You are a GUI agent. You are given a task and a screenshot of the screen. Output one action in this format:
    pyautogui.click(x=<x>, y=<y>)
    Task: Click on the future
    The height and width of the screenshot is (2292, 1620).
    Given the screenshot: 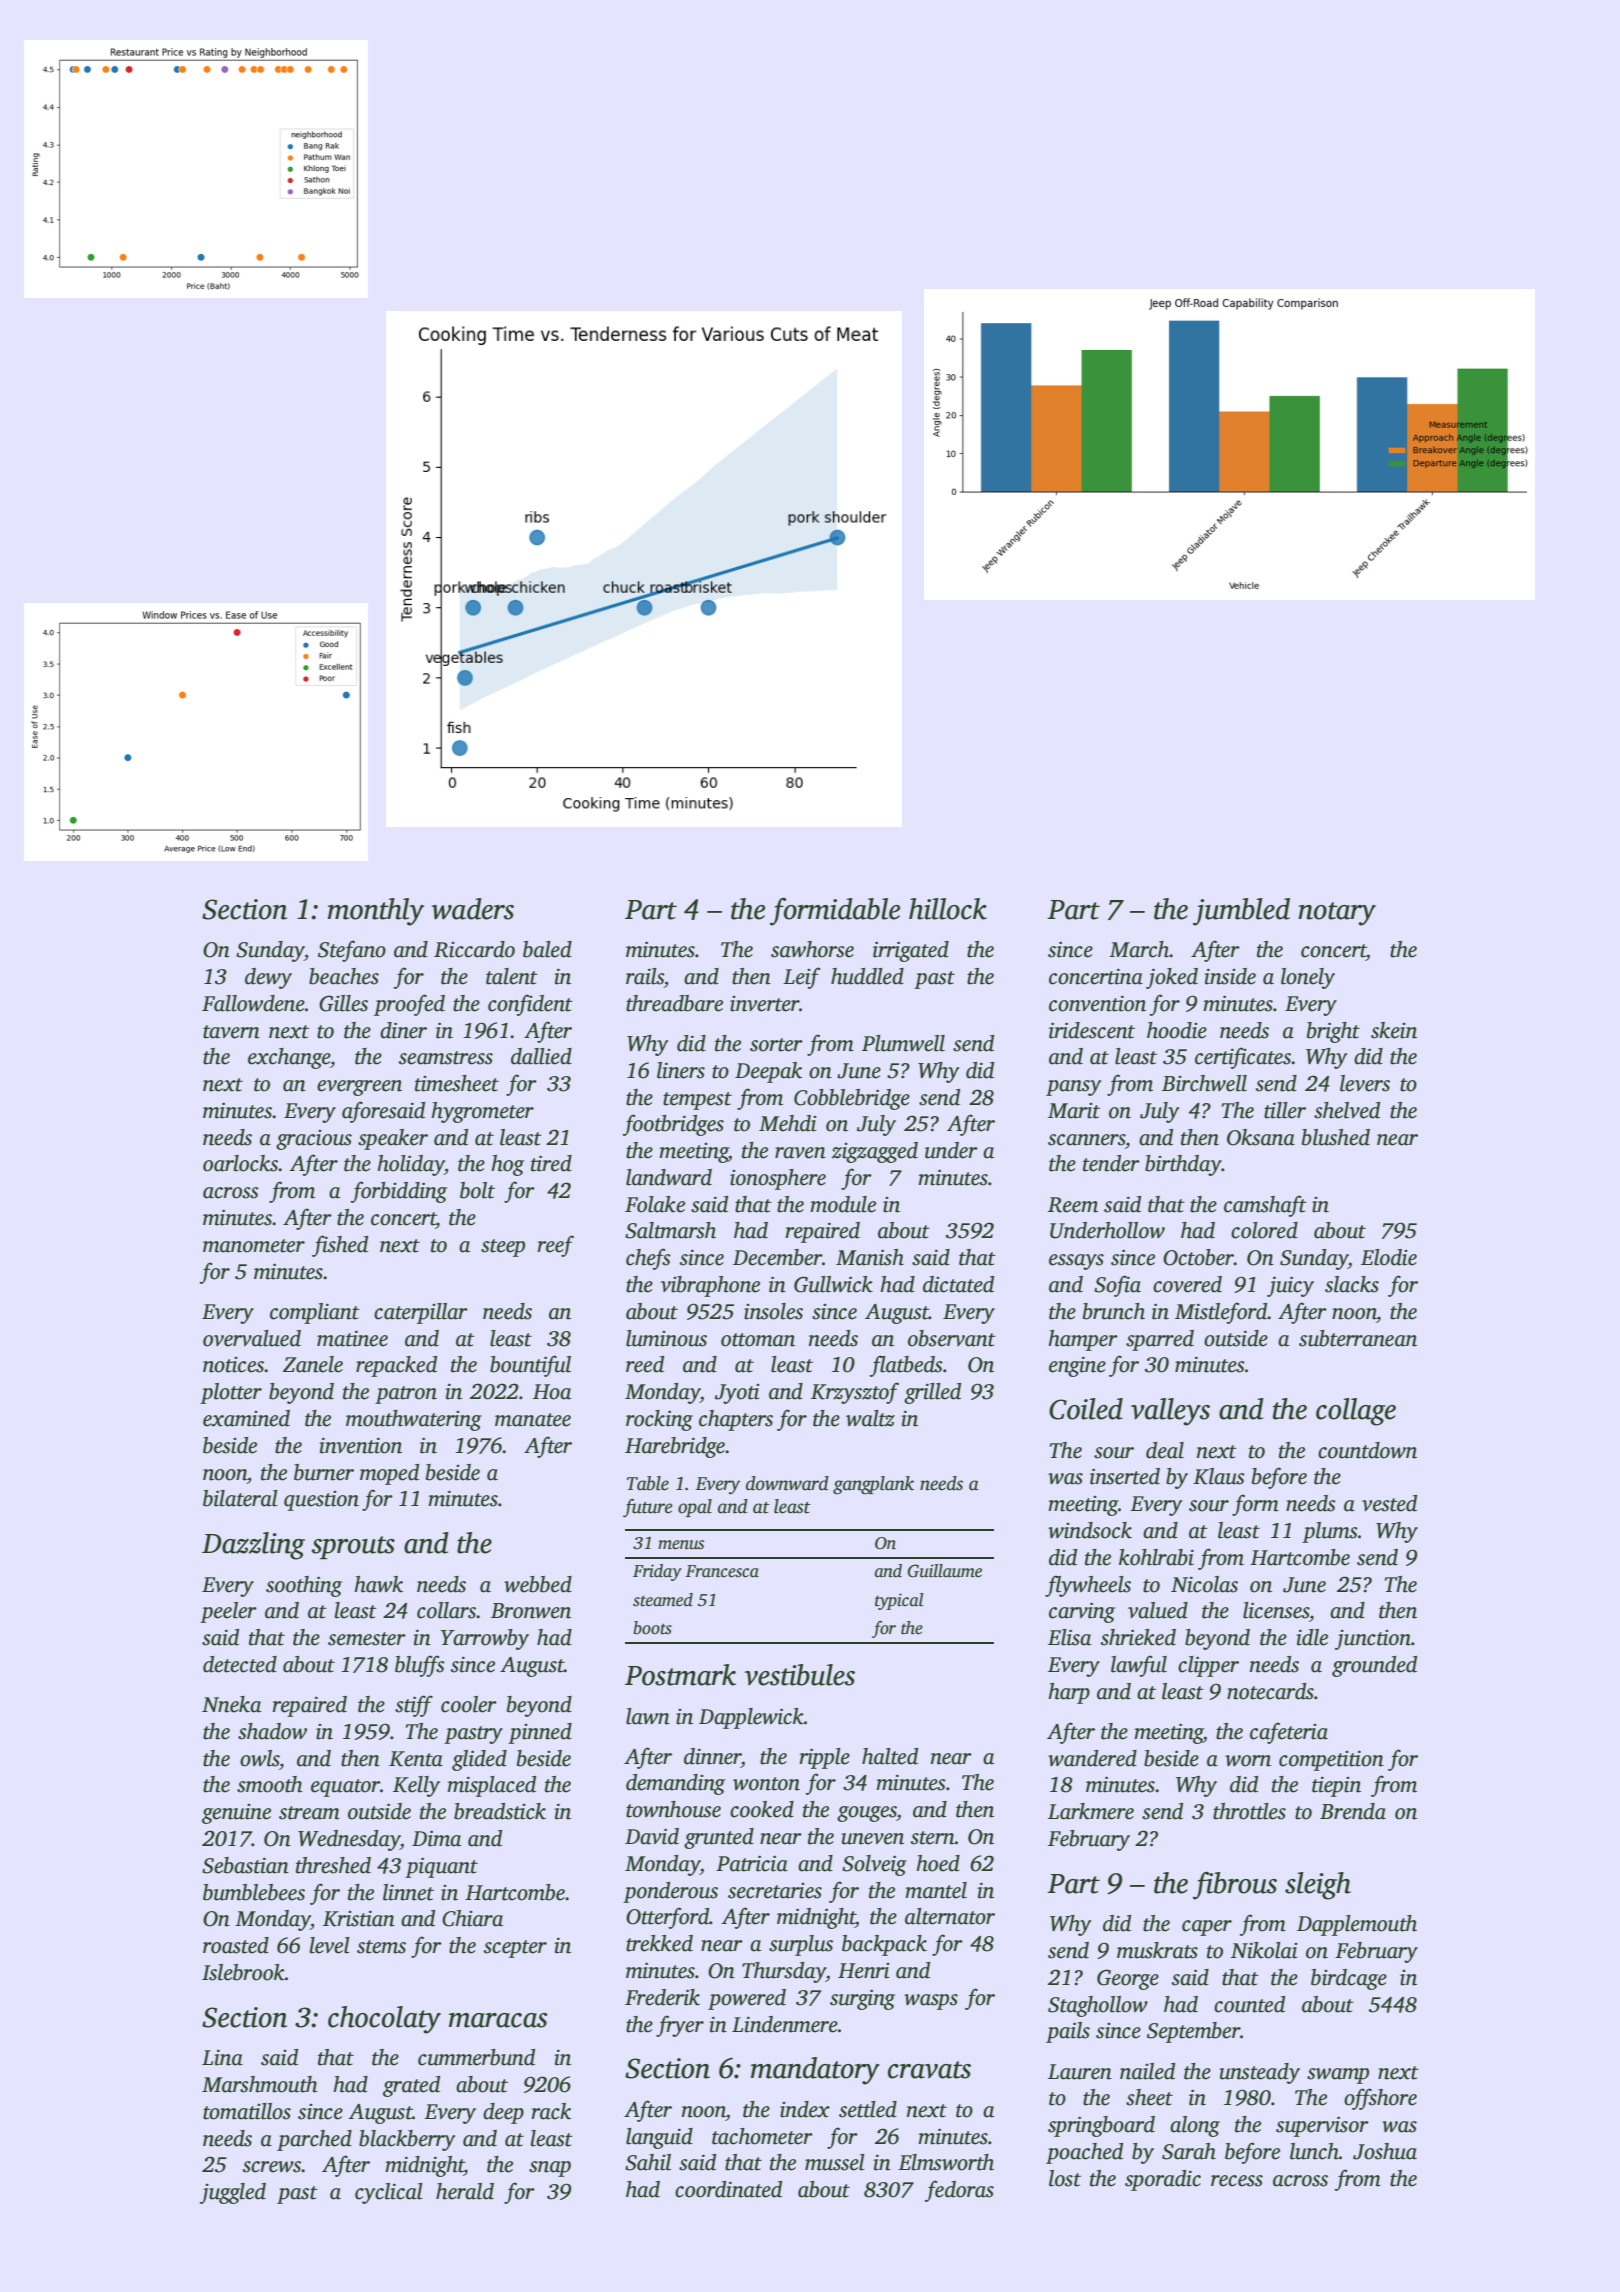 What is the action you would take?
    pyautogui.click(x=648, y=1508)
